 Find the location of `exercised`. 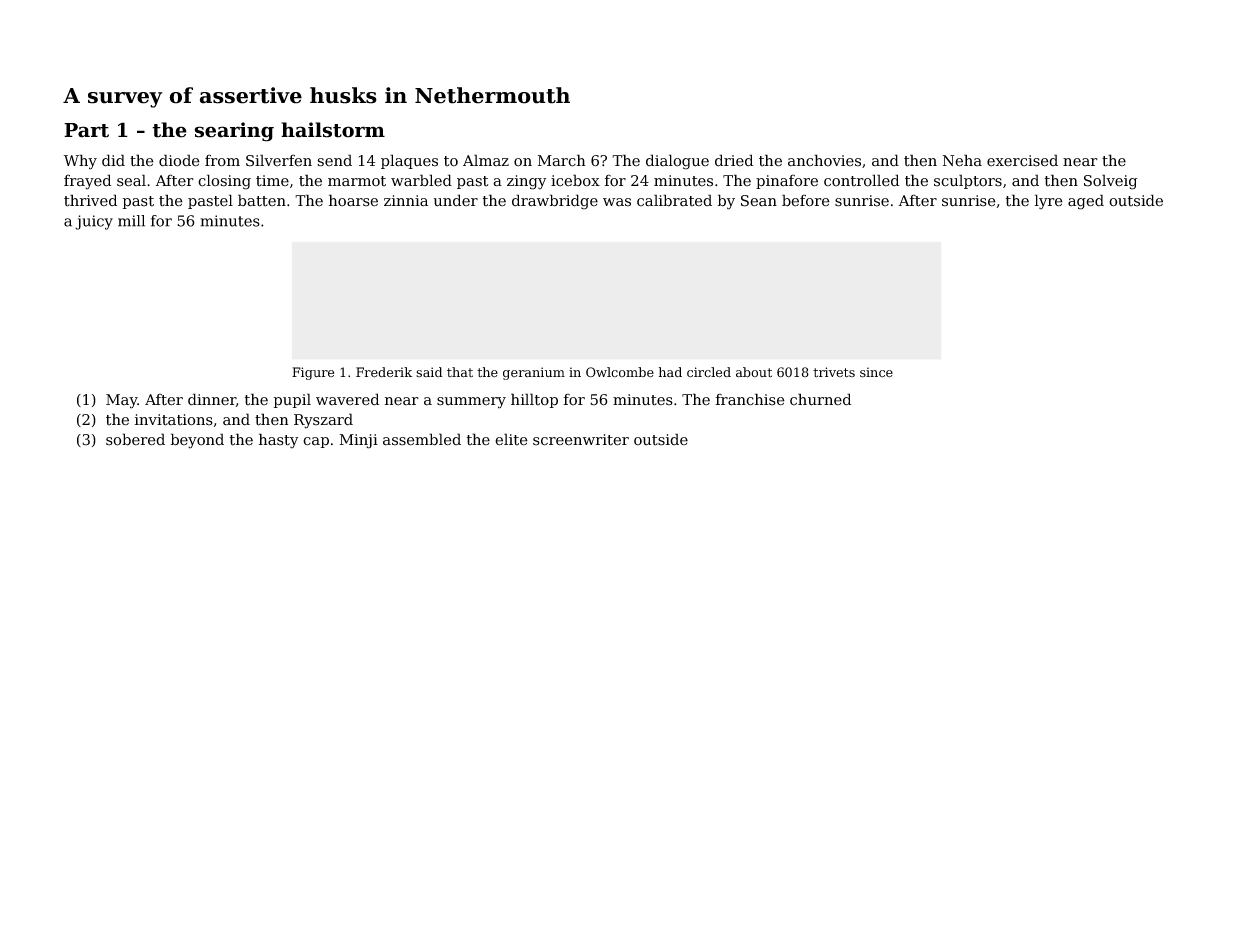

exercised is located at coordinates (1022, 160).
